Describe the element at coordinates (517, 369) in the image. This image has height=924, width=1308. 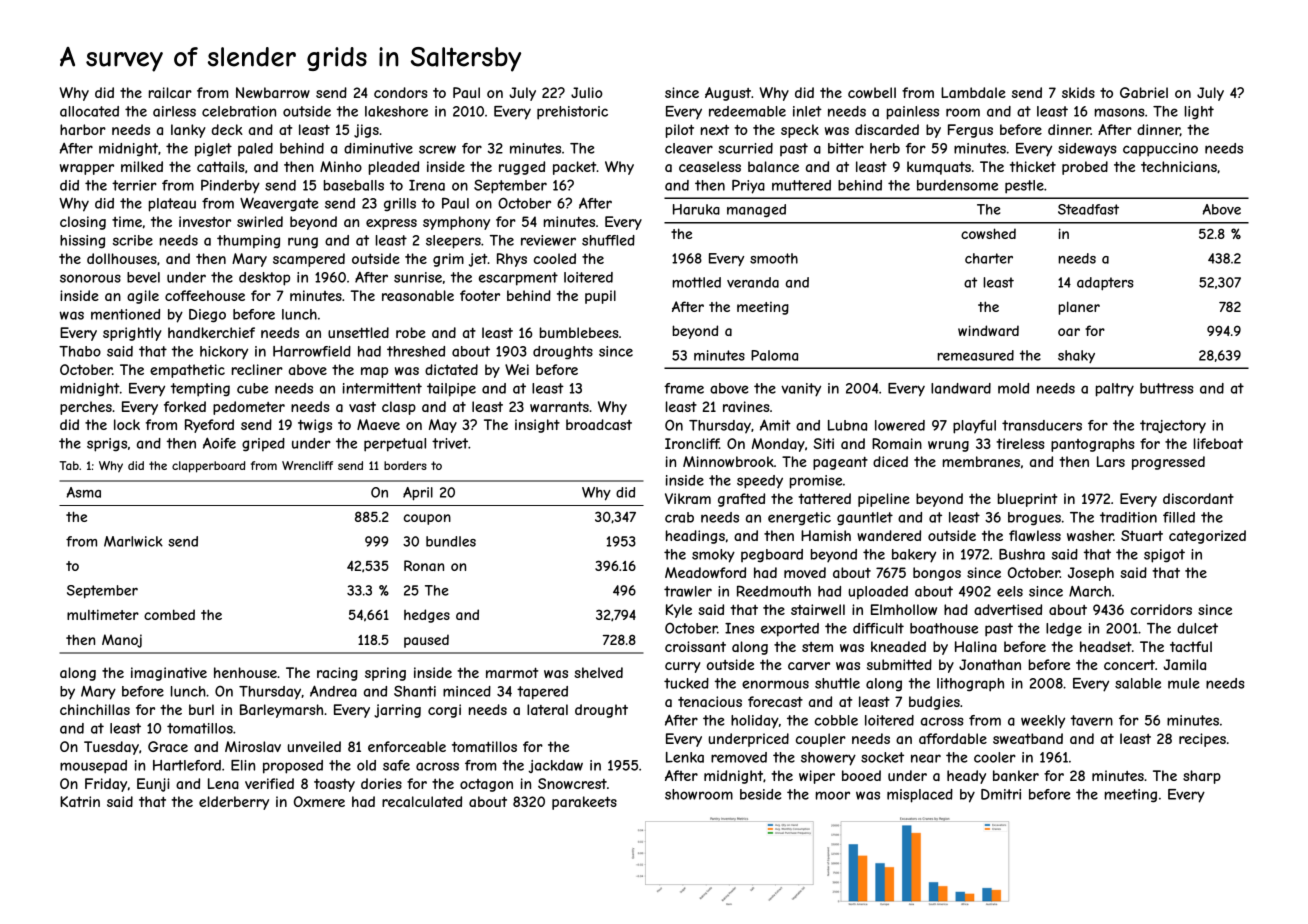
I see `Wei` at that location.
